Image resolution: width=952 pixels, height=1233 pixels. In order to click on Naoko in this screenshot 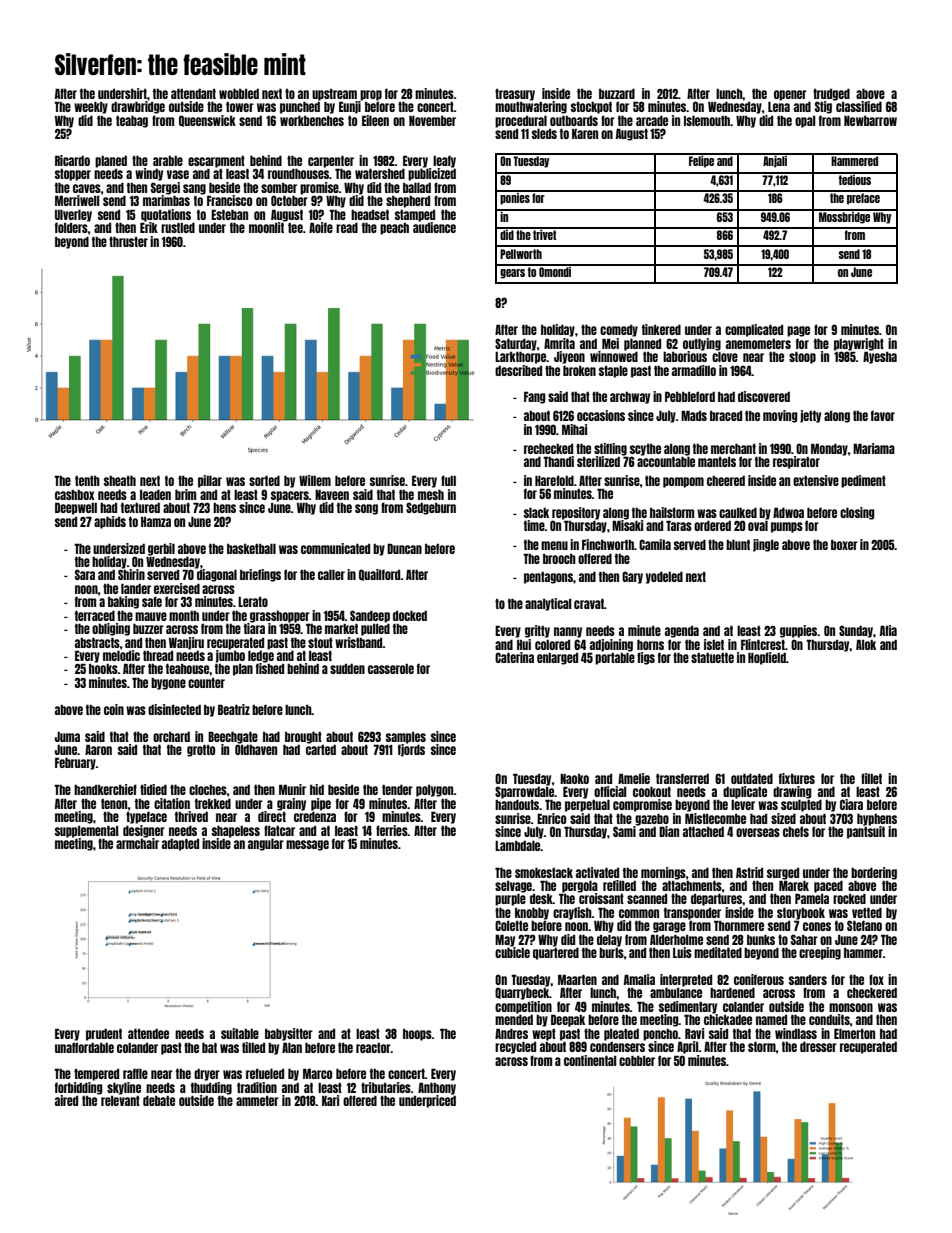, I will do `click(574, 779)`.
